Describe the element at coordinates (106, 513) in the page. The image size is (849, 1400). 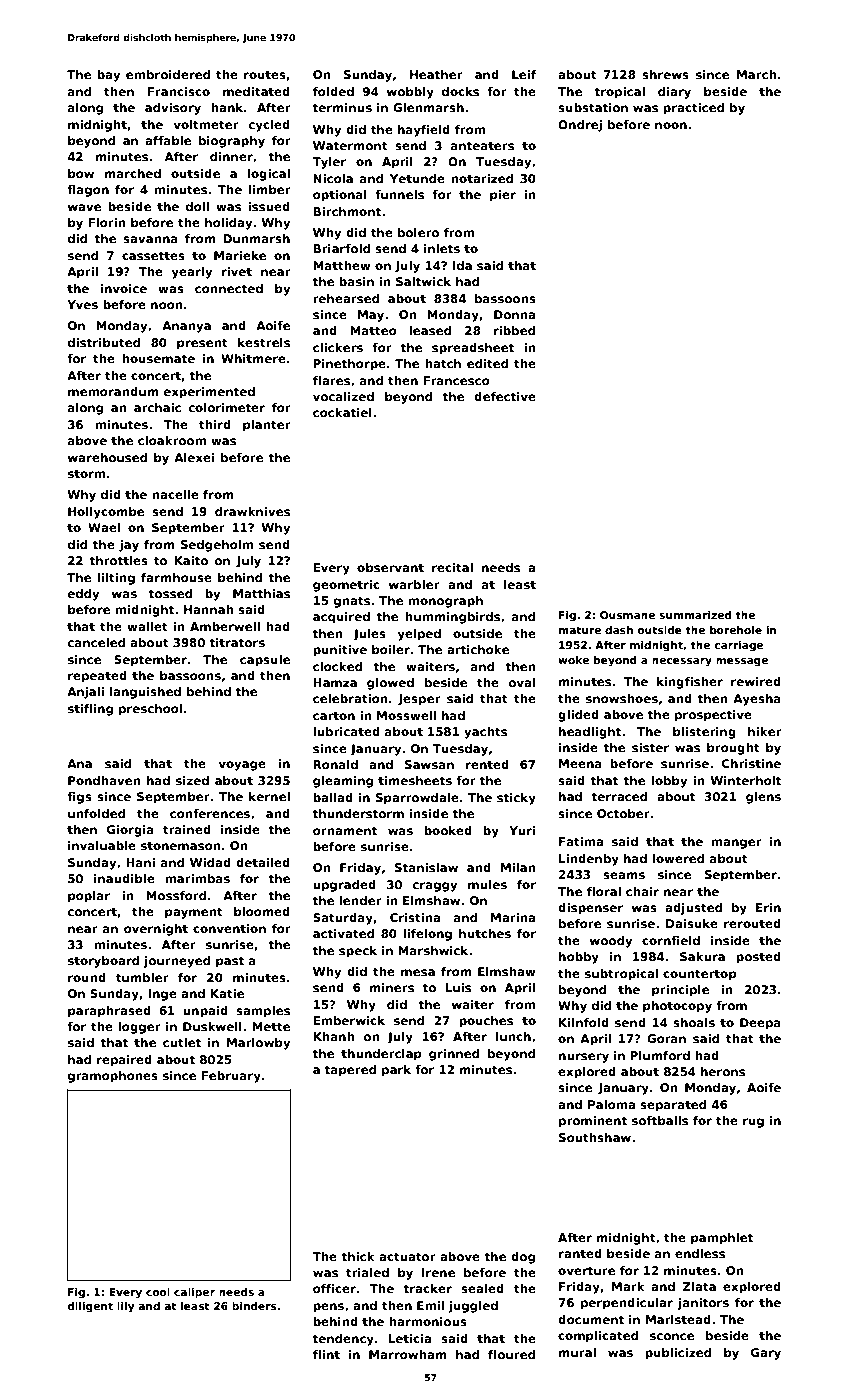
I see `Hollycombe` at that location.
